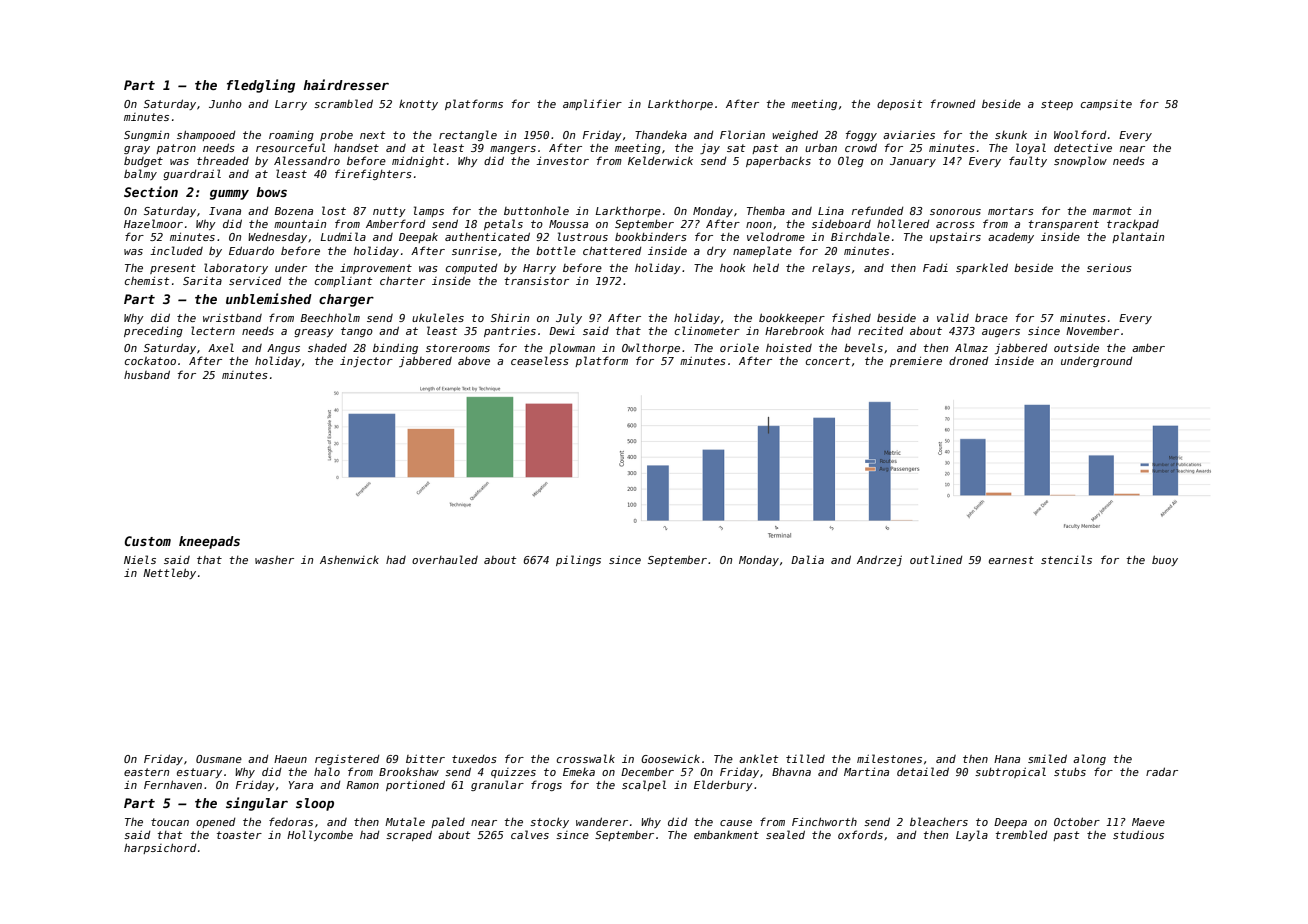 Image resolution: width=1308 pixels, height=924 pixels. I want to click on Ousmane, so click(219, 759).
